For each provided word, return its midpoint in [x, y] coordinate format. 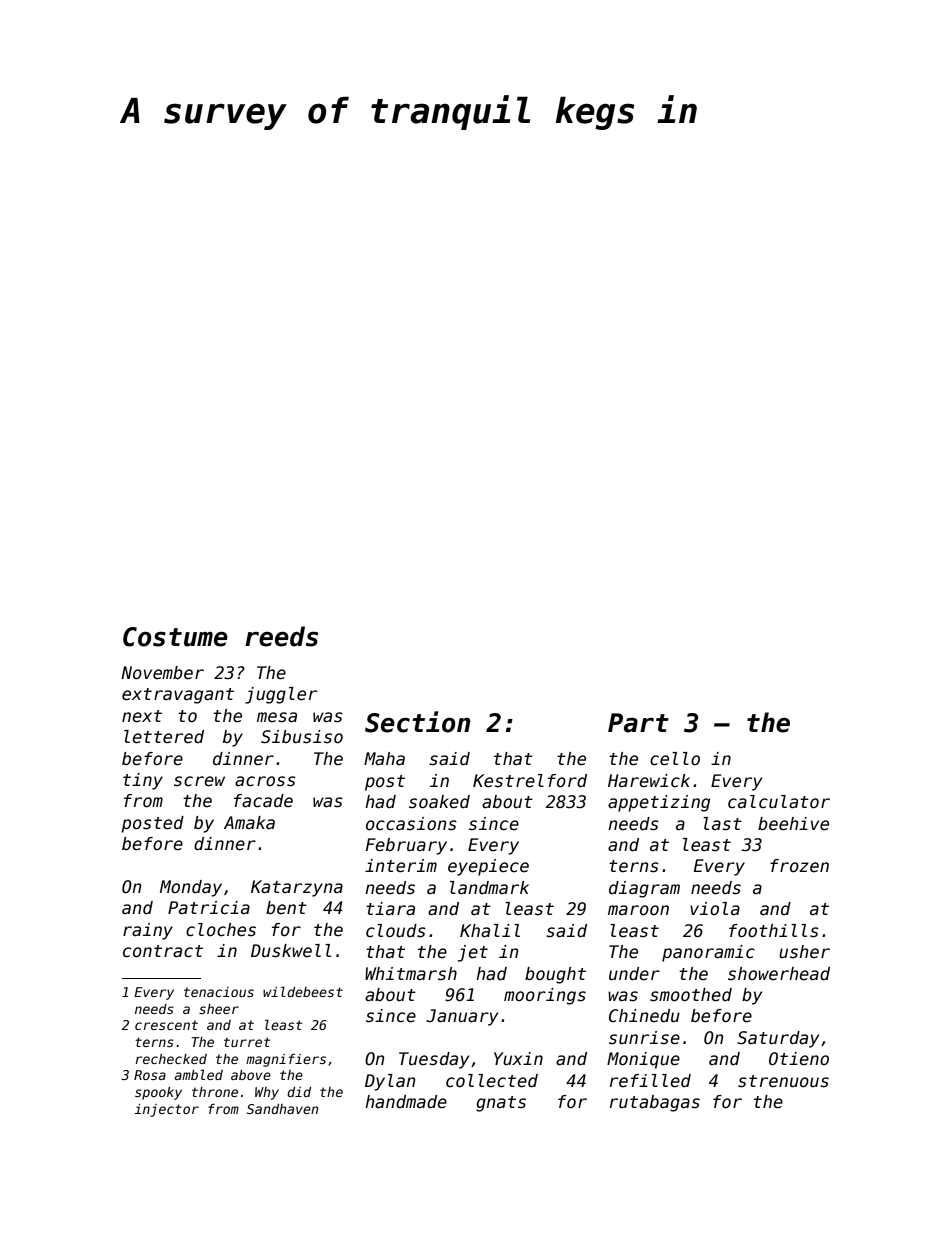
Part [638, 723]
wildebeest [303, 991]
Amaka [249, 823]
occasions [411, 824]
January [462, 1017]
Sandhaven [282, 1109]
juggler [281, 695]
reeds [281, 636]
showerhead [779, 974]
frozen [799, 866]
